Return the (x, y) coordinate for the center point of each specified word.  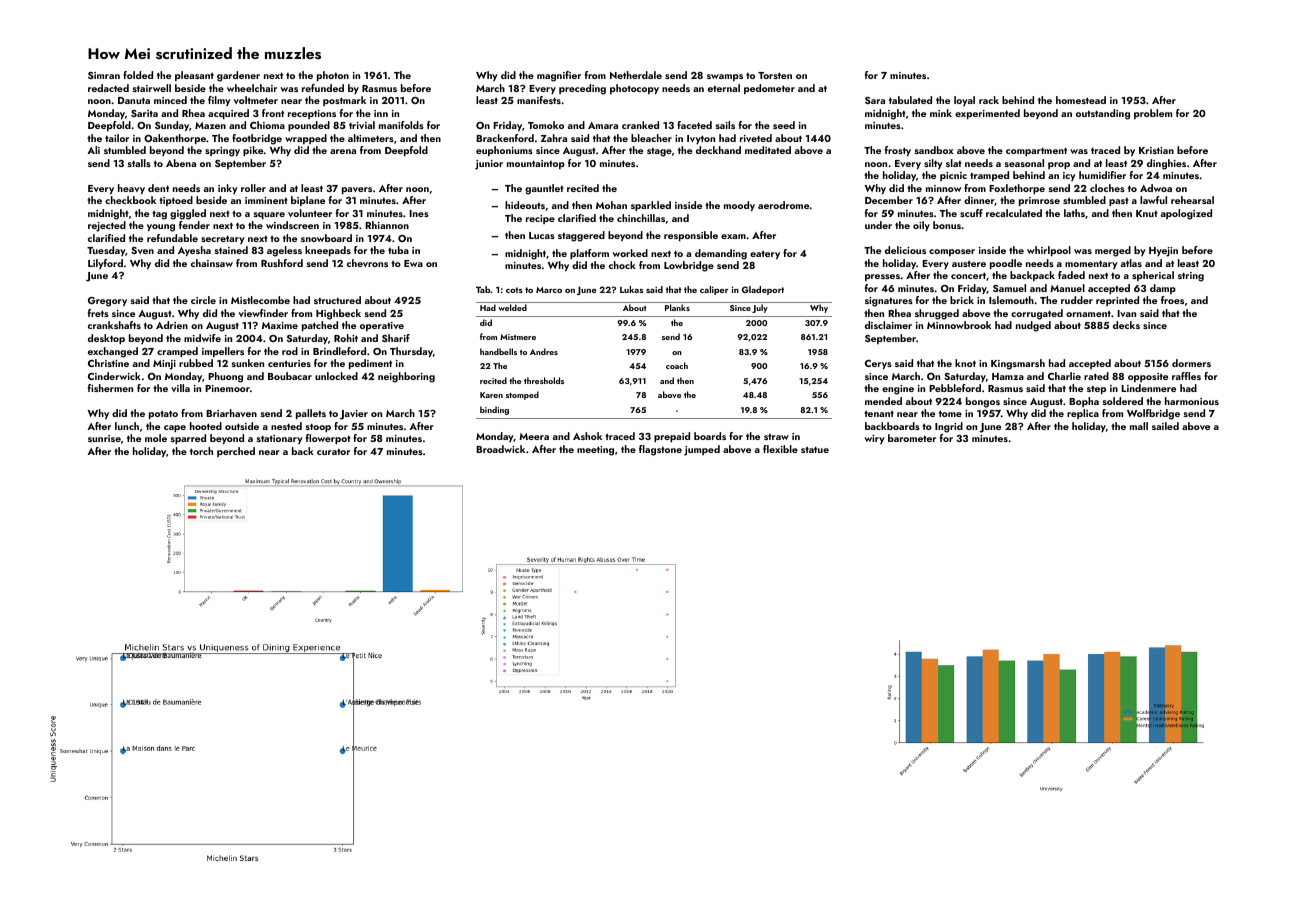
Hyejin (1163, 252)
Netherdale (636, 75)
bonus (947, 225)
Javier (354, 415)
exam (733, 236)
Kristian (1156, 150)
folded (138, 75)
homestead (1081, 100)
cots (514, 290)
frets (98, 313)
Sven (142, 250)
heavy (131, 189)
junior (489, 165)
